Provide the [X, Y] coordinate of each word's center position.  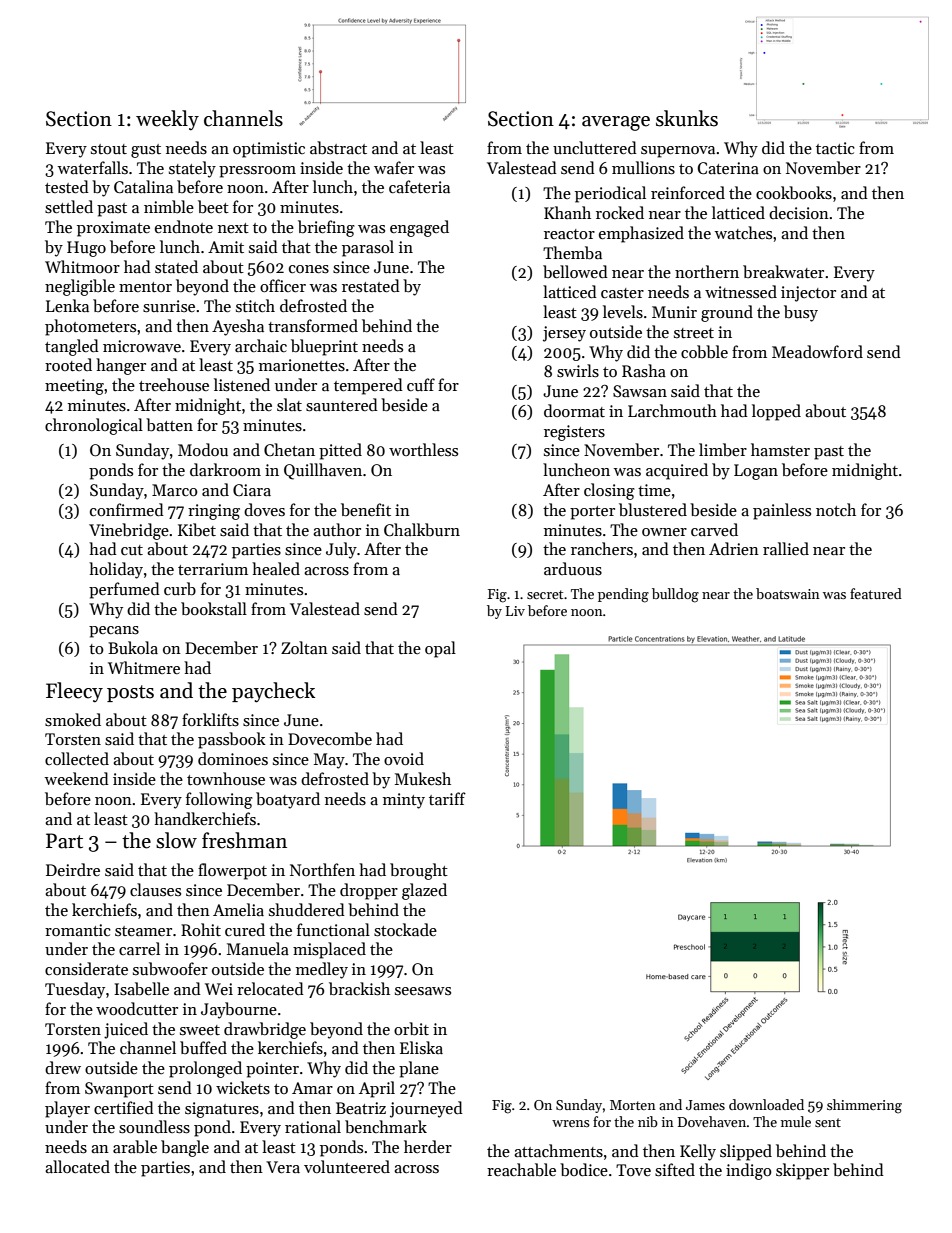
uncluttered [595, 147]
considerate [86, 969]
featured [876, 593]
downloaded [766, 1104]
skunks [687, 118]
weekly [167, 120]
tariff [447, 798]
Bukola [133, 647]
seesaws [423, 991]
